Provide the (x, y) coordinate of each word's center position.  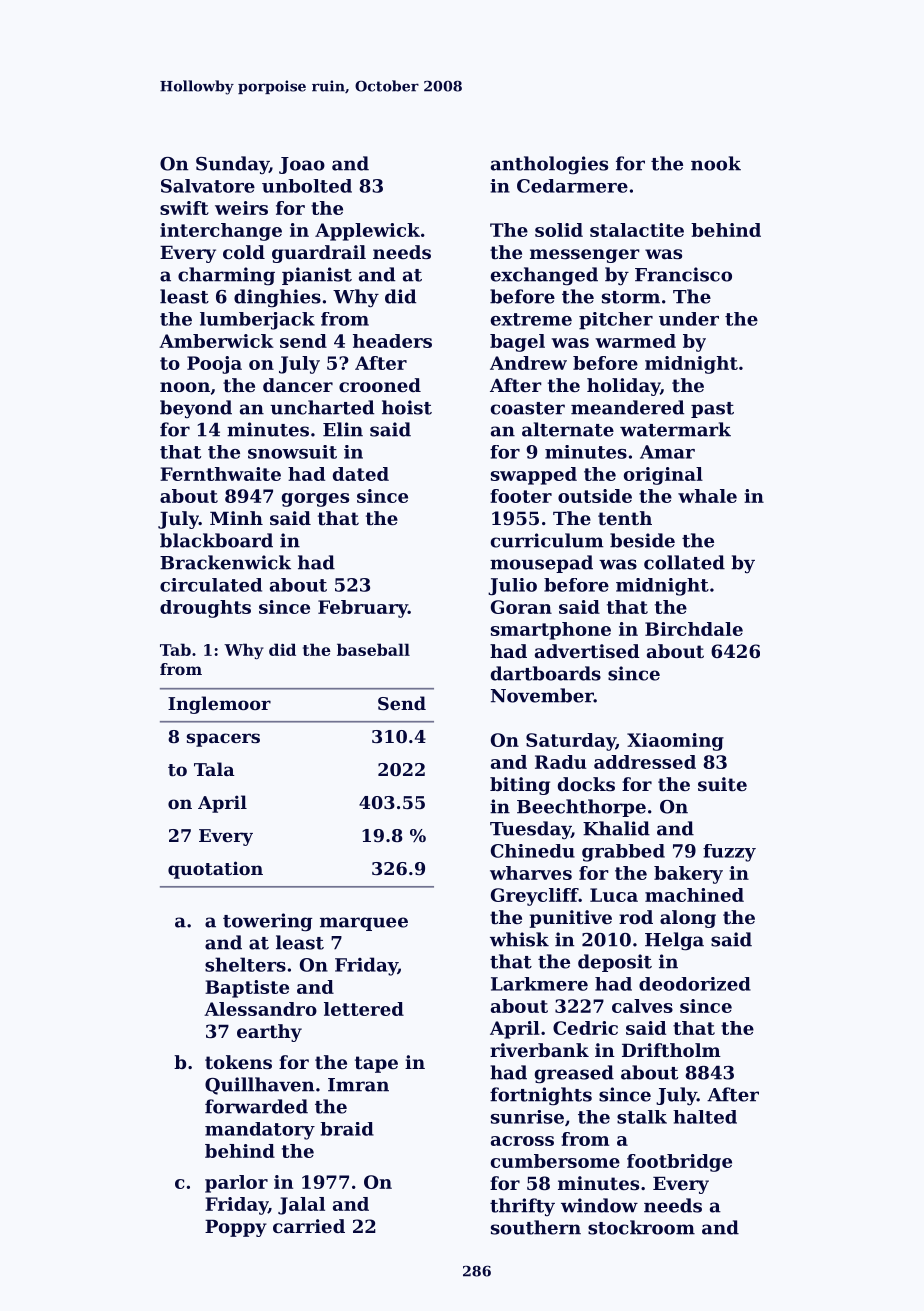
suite (722, 784)
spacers (223, 740)
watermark (675, 429)
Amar (667, 452)
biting (520, 786)
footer (521, 496)
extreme (531, 319)
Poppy (236, 1228)
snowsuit (292, 452)
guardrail (319, 254)
